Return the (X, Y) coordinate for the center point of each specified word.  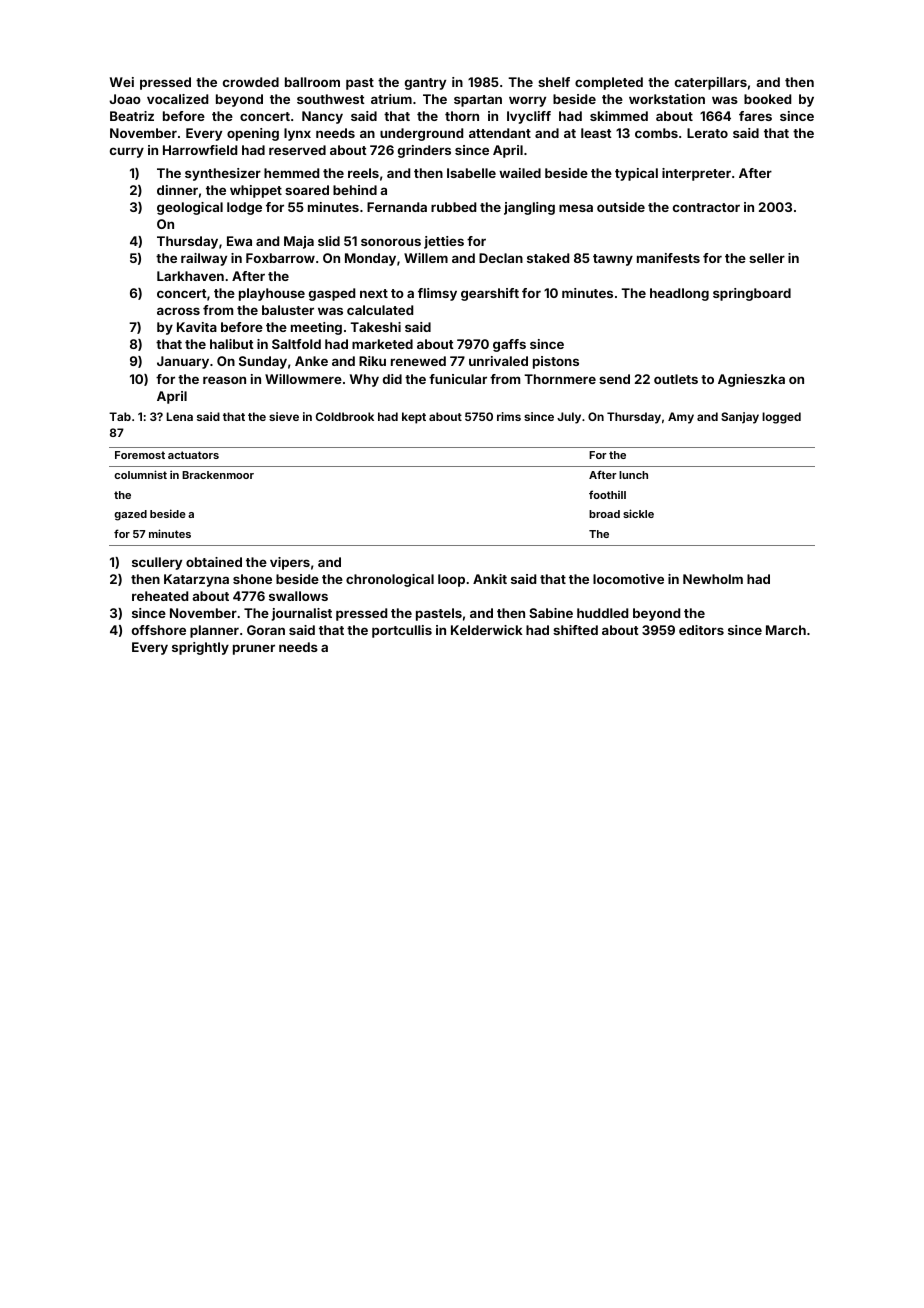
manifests (668, 258)
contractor (706, 207)
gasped (332, 294)
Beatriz (132, 116)
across (178, 311)
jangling (529, 208)
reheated (160, 596)
